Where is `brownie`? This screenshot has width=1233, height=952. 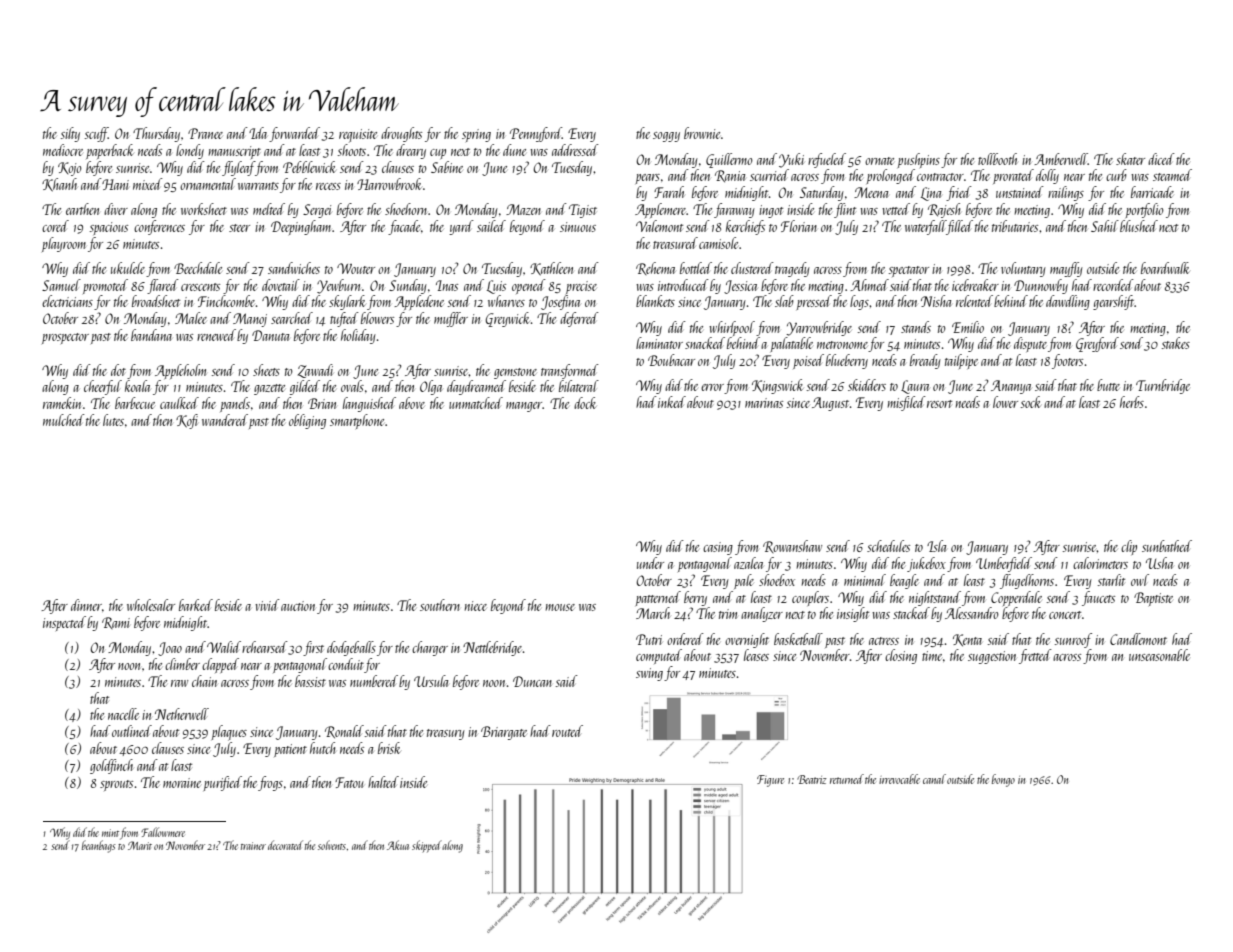 brownie is located at coordinates (702, 133).
